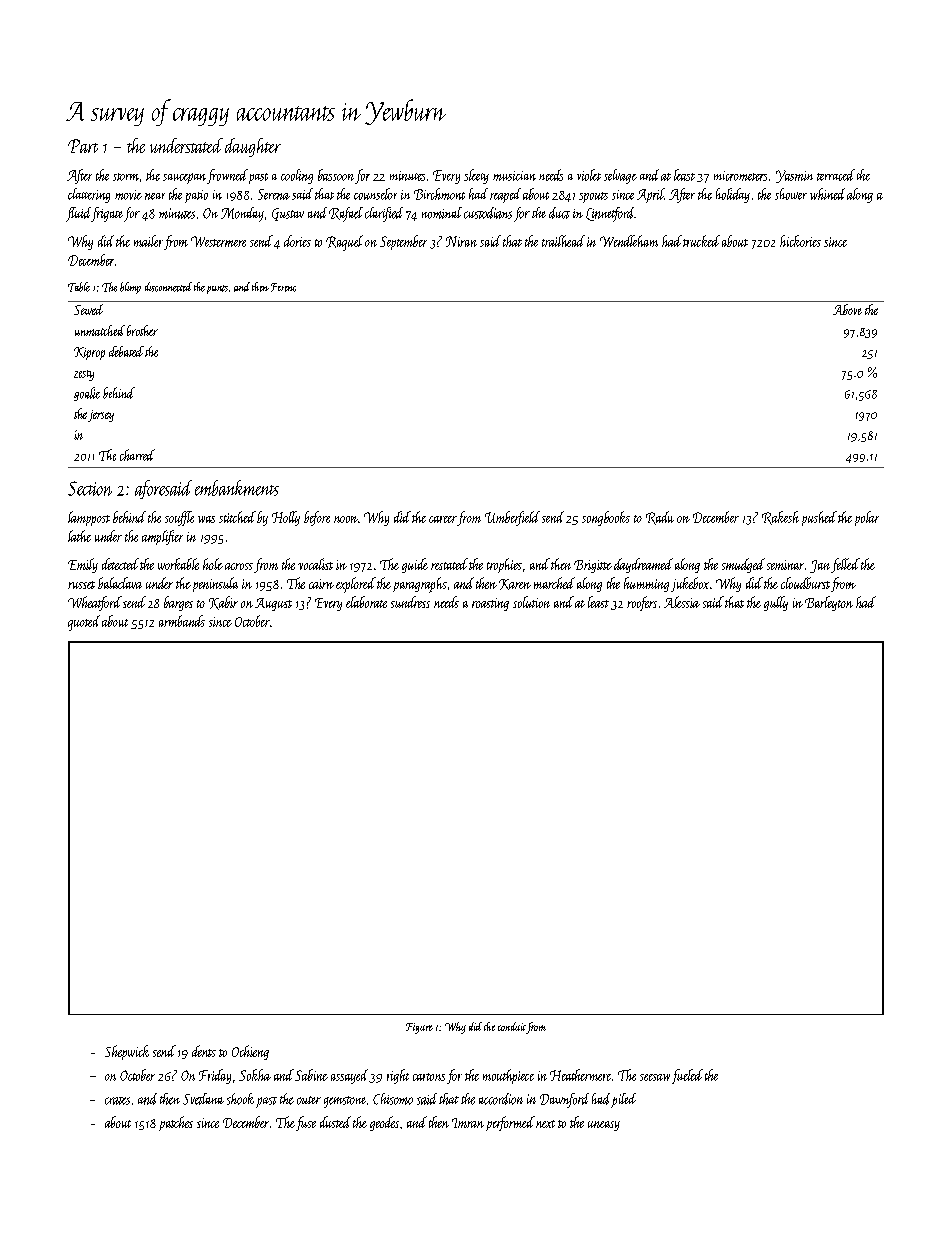  I want to click on musician, so click(514, 176).
